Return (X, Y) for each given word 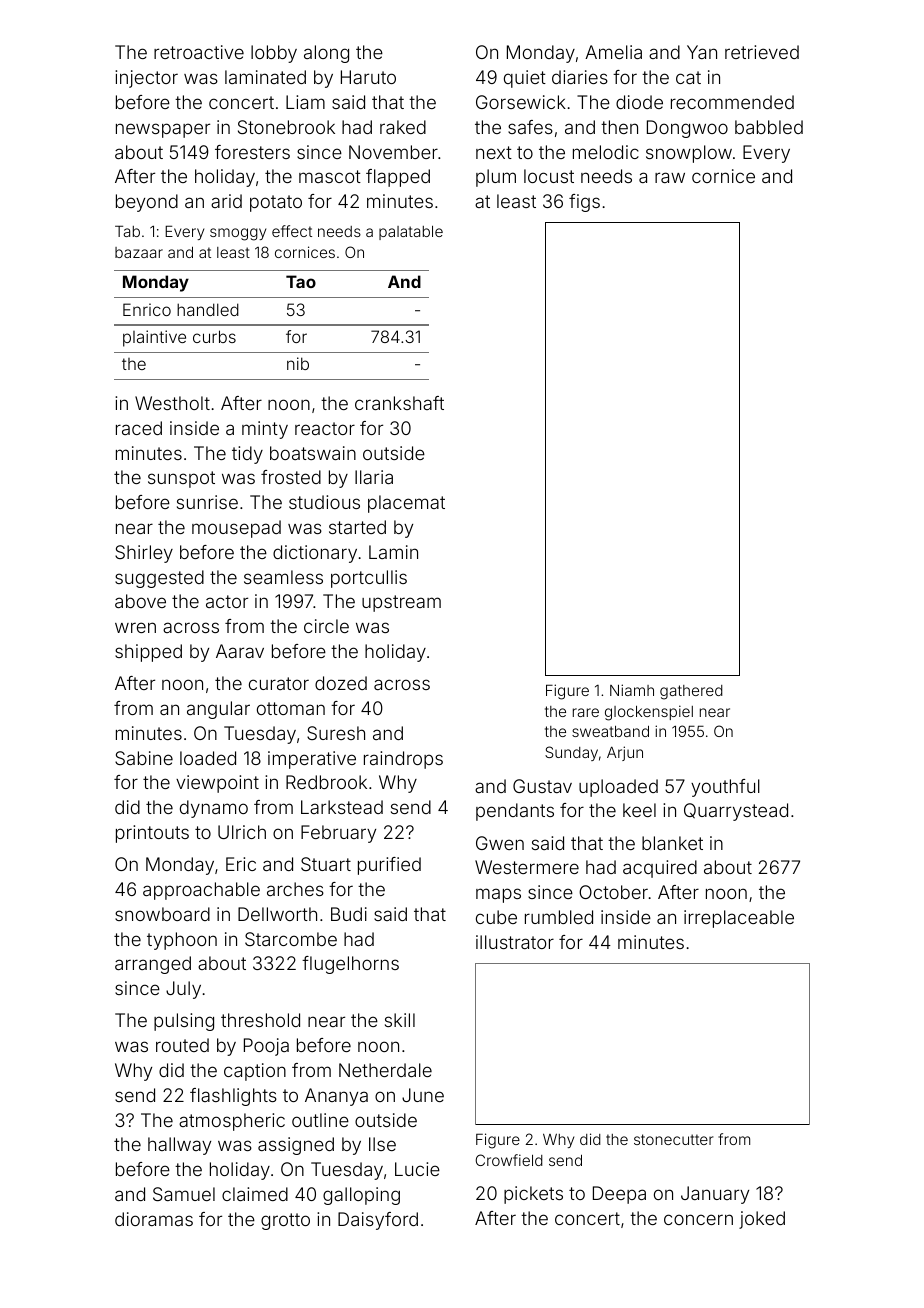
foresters (252, 152)
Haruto (368, 77)
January (715, 1195)
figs (584, 203)
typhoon (182, 941)
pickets (533, 1195)
